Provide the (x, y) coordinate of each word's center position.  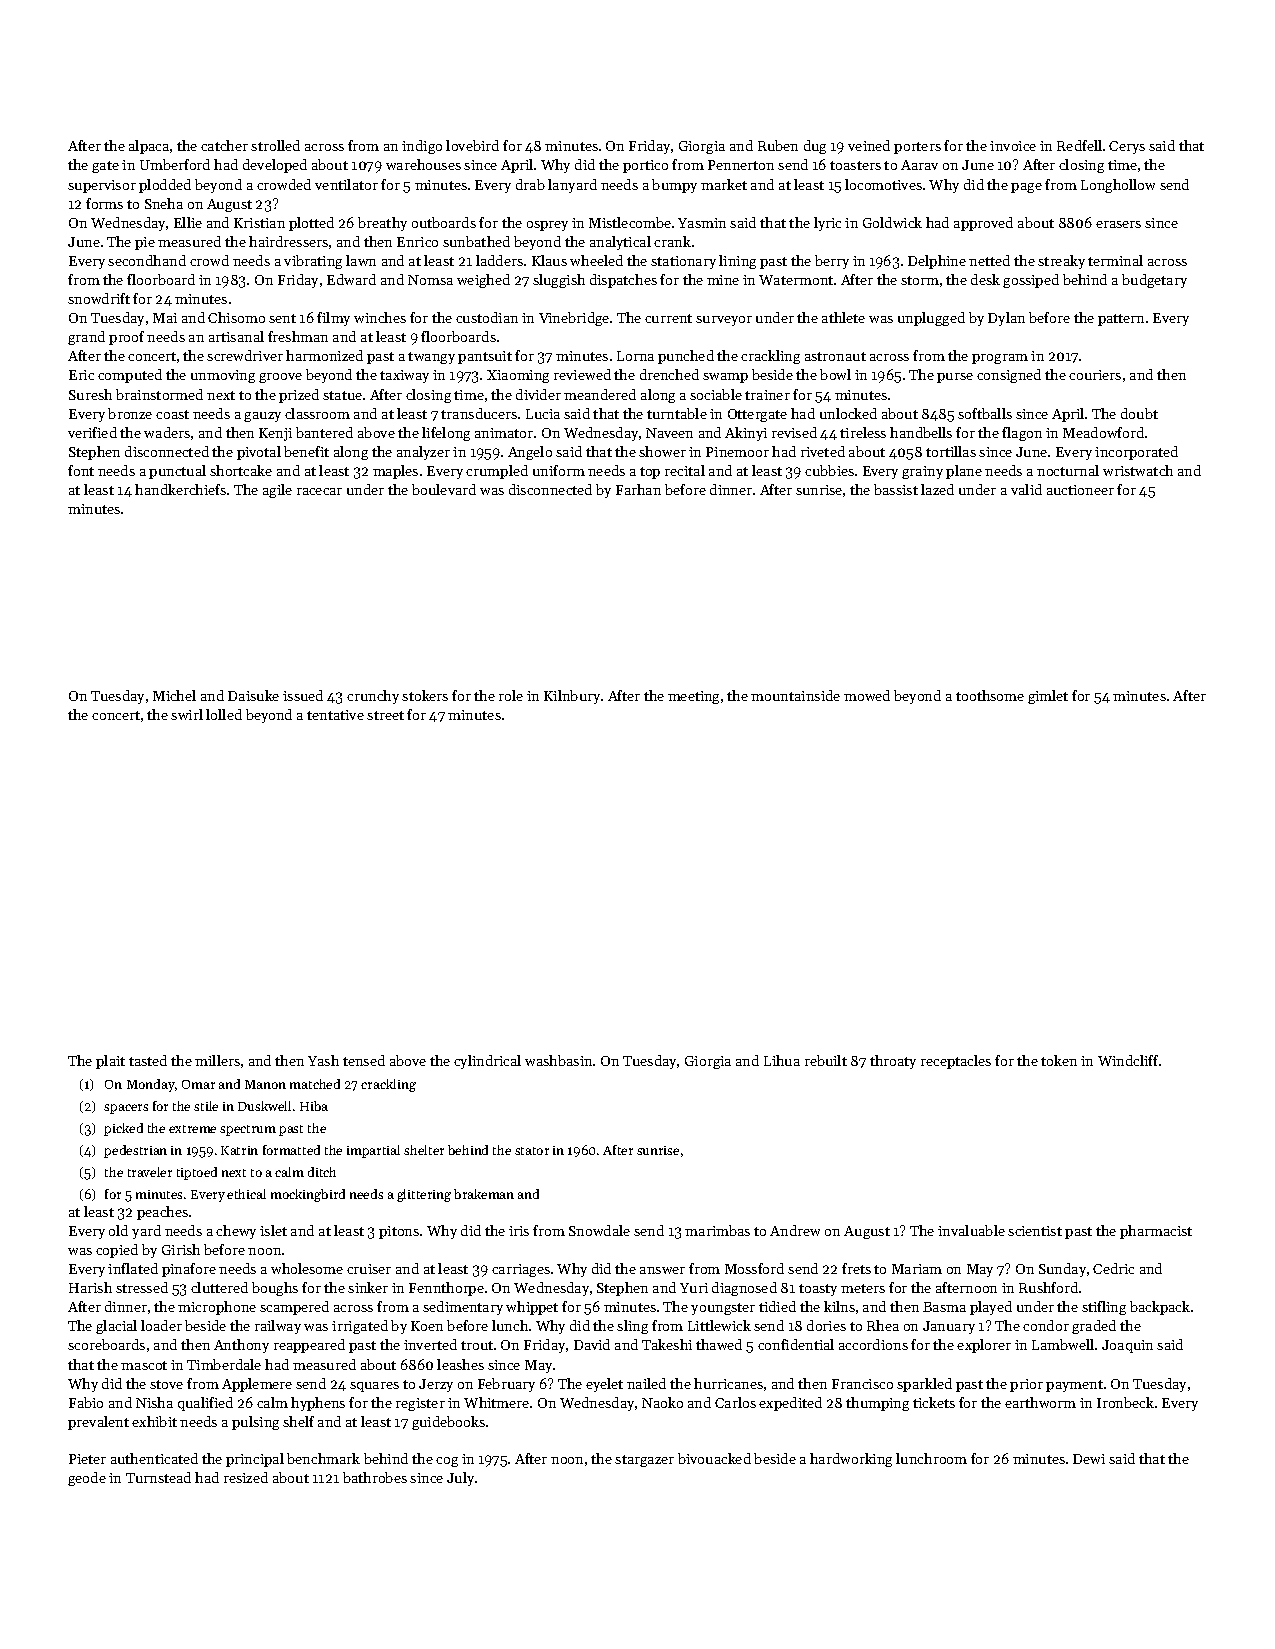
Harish (90, 1287)
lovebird (472, 145)
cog (447, 1462)
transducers (479, 413)
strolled (275, 145)
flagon (1022, 434)
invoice (1013, 146)
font (81, 470)
